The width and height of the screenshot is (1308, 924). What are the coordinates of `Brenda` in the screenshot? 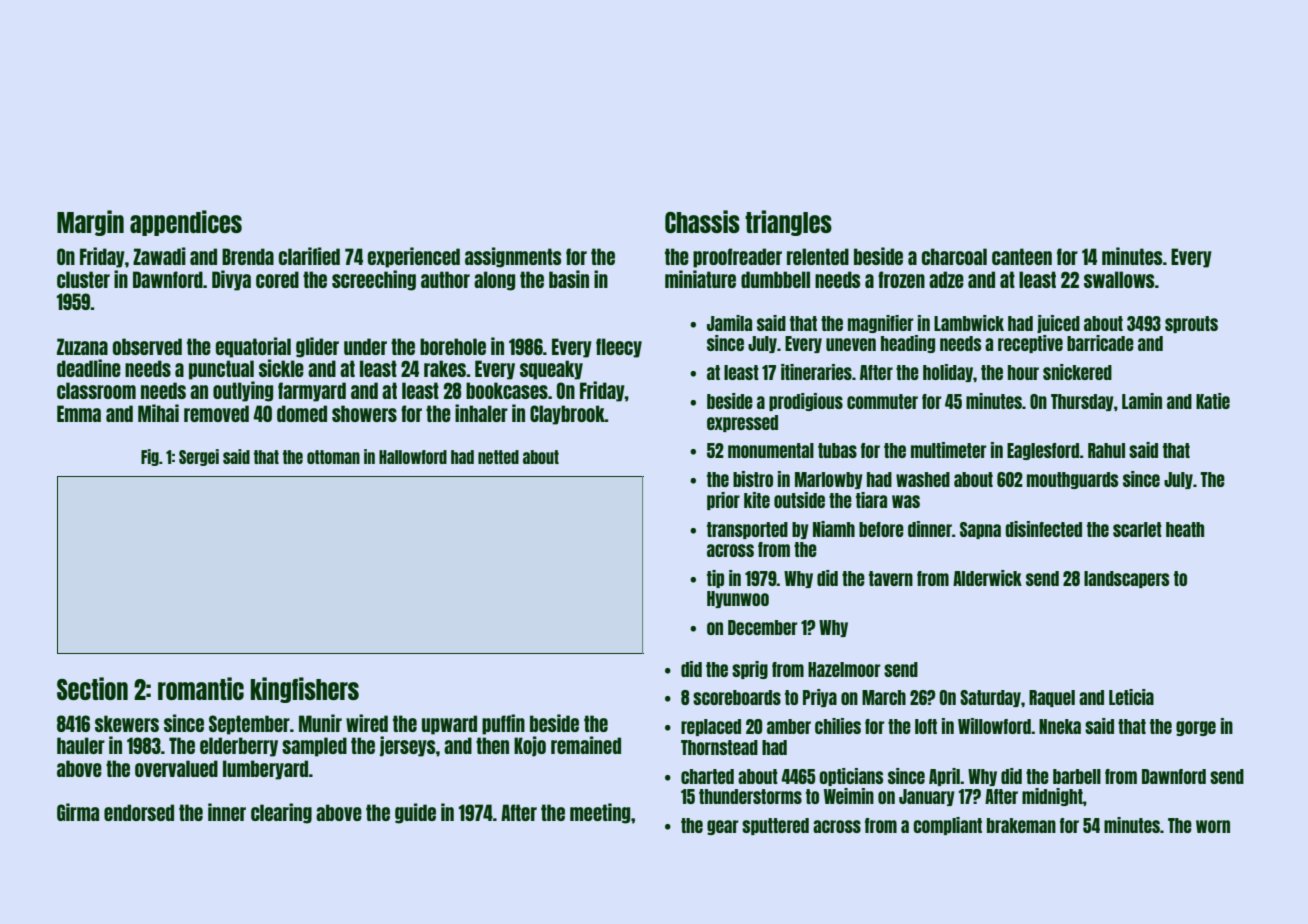 It's located at (248, 256).
